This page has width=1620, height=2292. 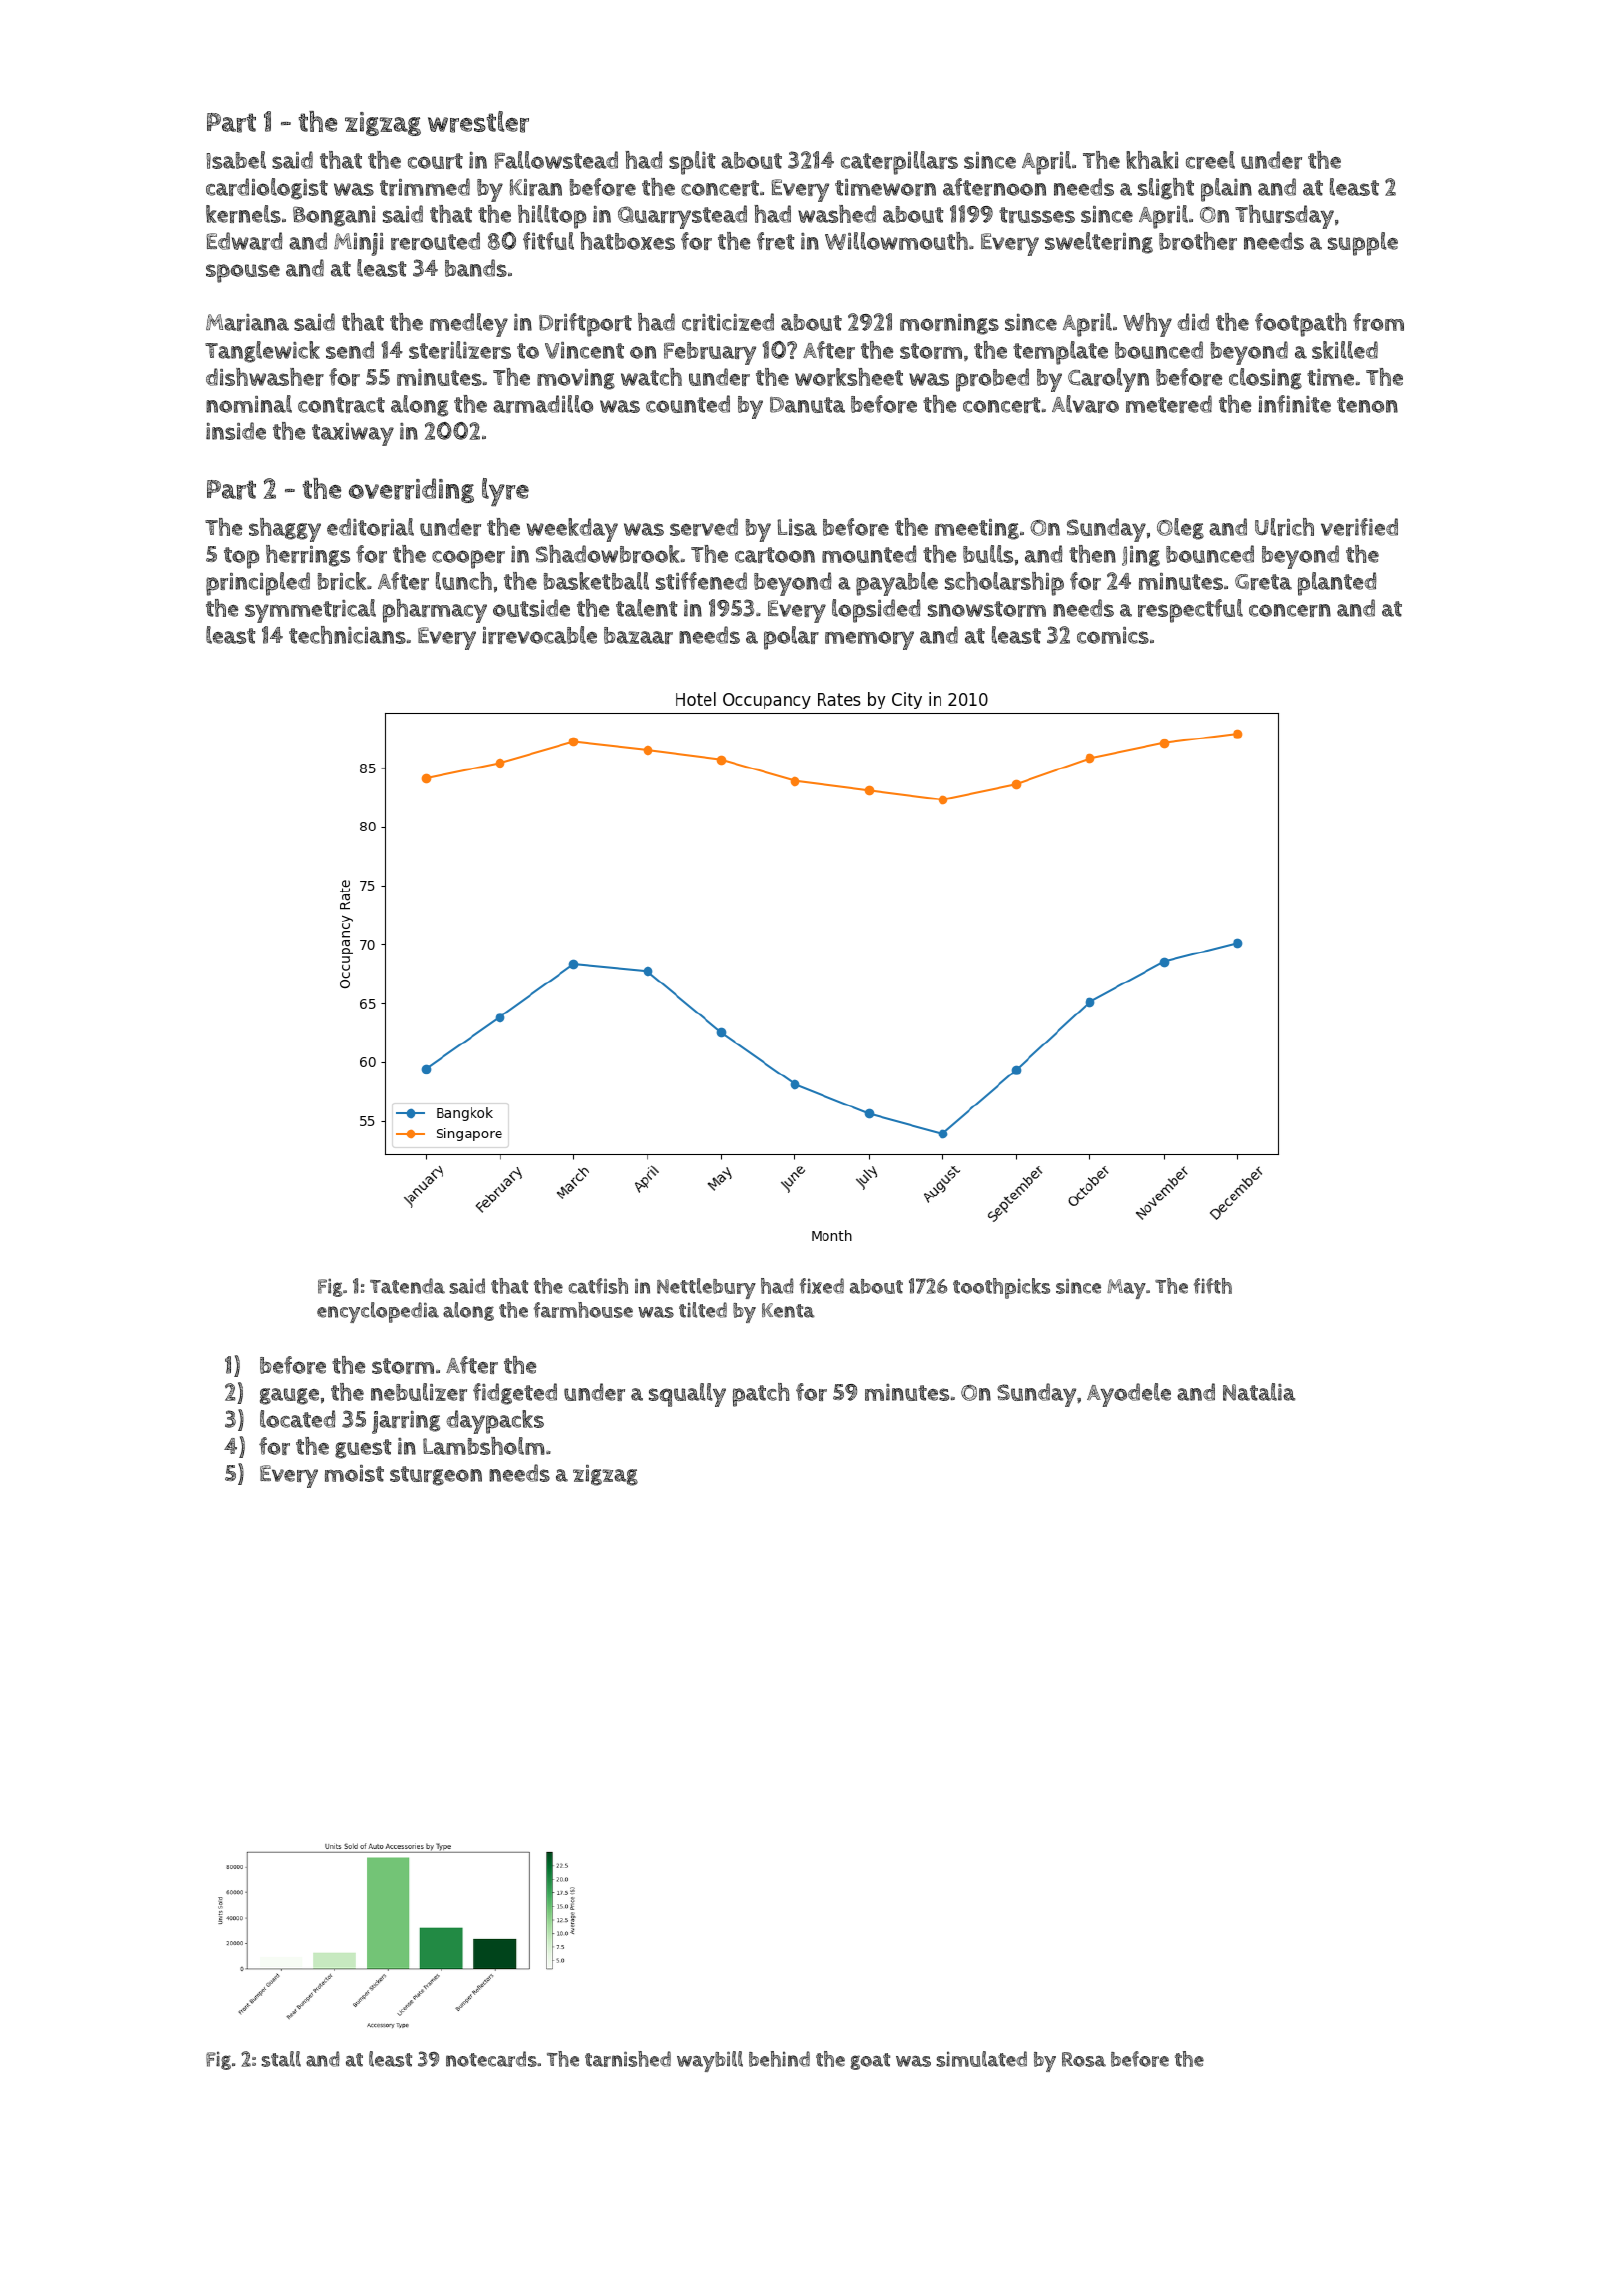 What do you see at coordinates (710, 2061) in the page?
I see `waybill` at bounding box center [710, 2061].
